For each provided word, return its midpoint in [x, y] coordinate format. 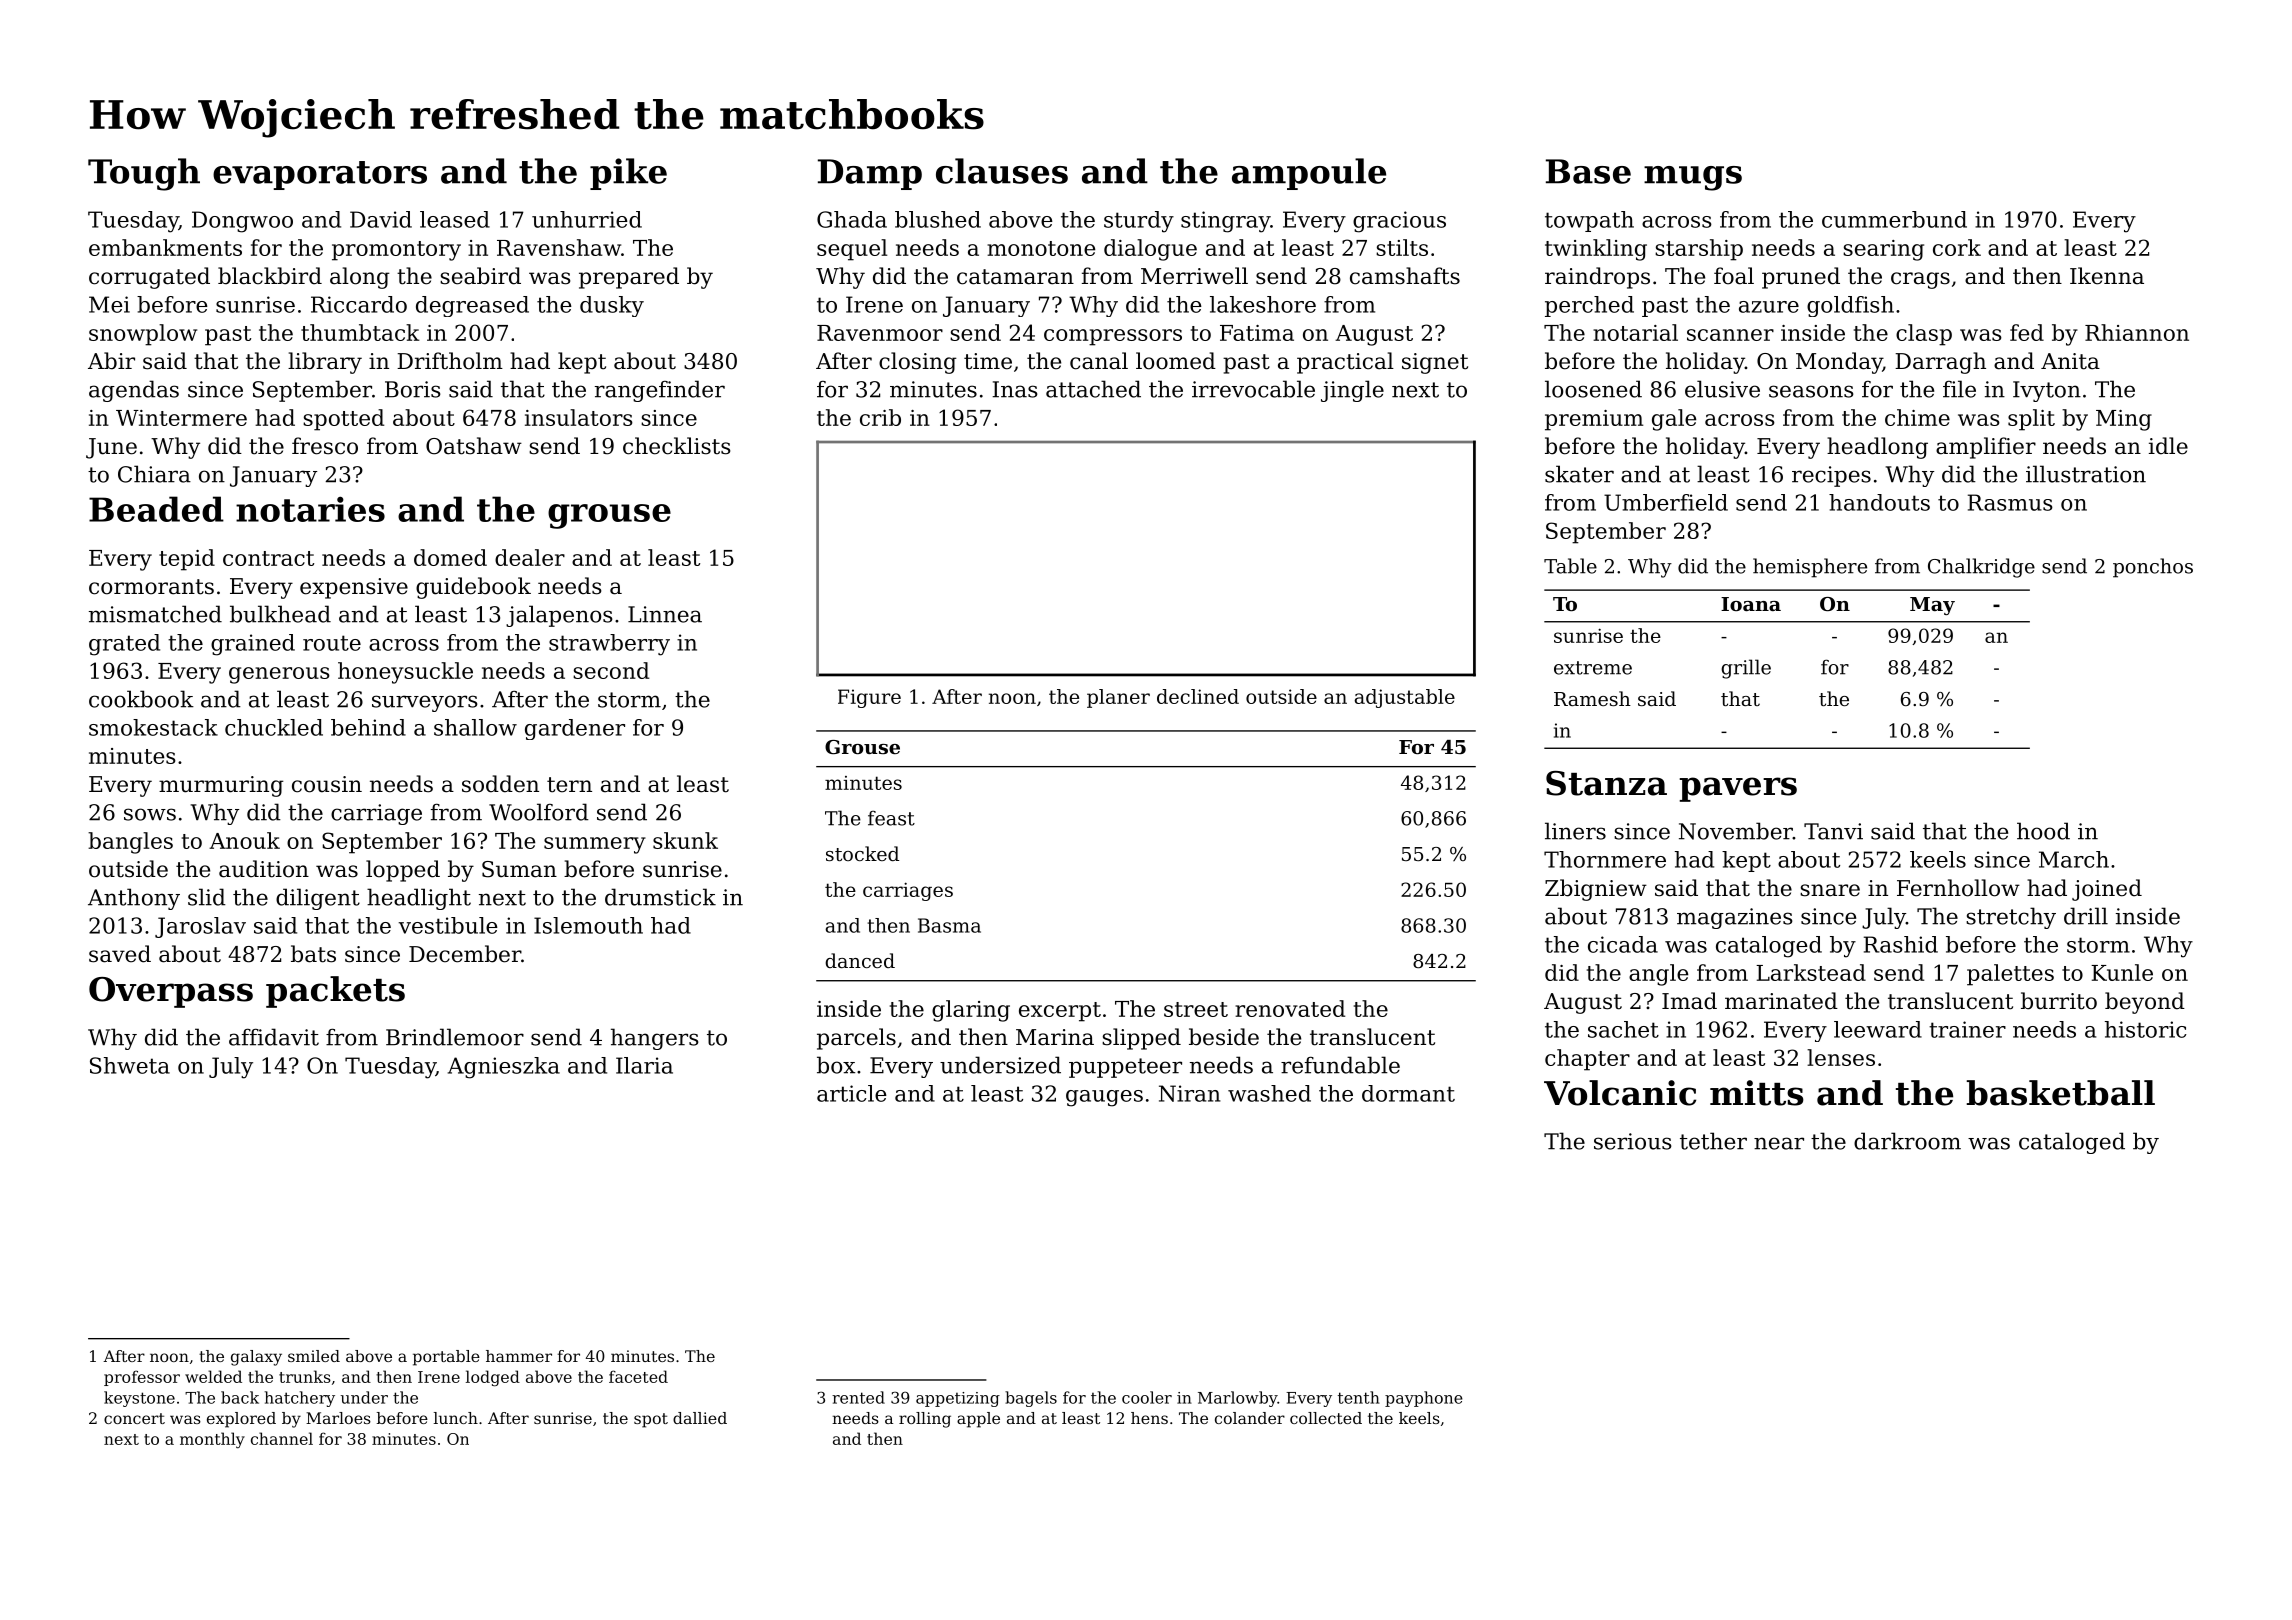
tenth [1359, 1397]
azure [1769, 307]
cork [1957, 247]
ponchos [2153, 568]
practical [1345, 363]
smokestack [153, 727]
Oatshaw [474, 446]
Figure [869, 698]
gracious [1399, 222]
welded [213, 1376]
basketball [2060, 1093]
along [360, 278]
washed [1269, 1093]
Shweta [130, 1065]
